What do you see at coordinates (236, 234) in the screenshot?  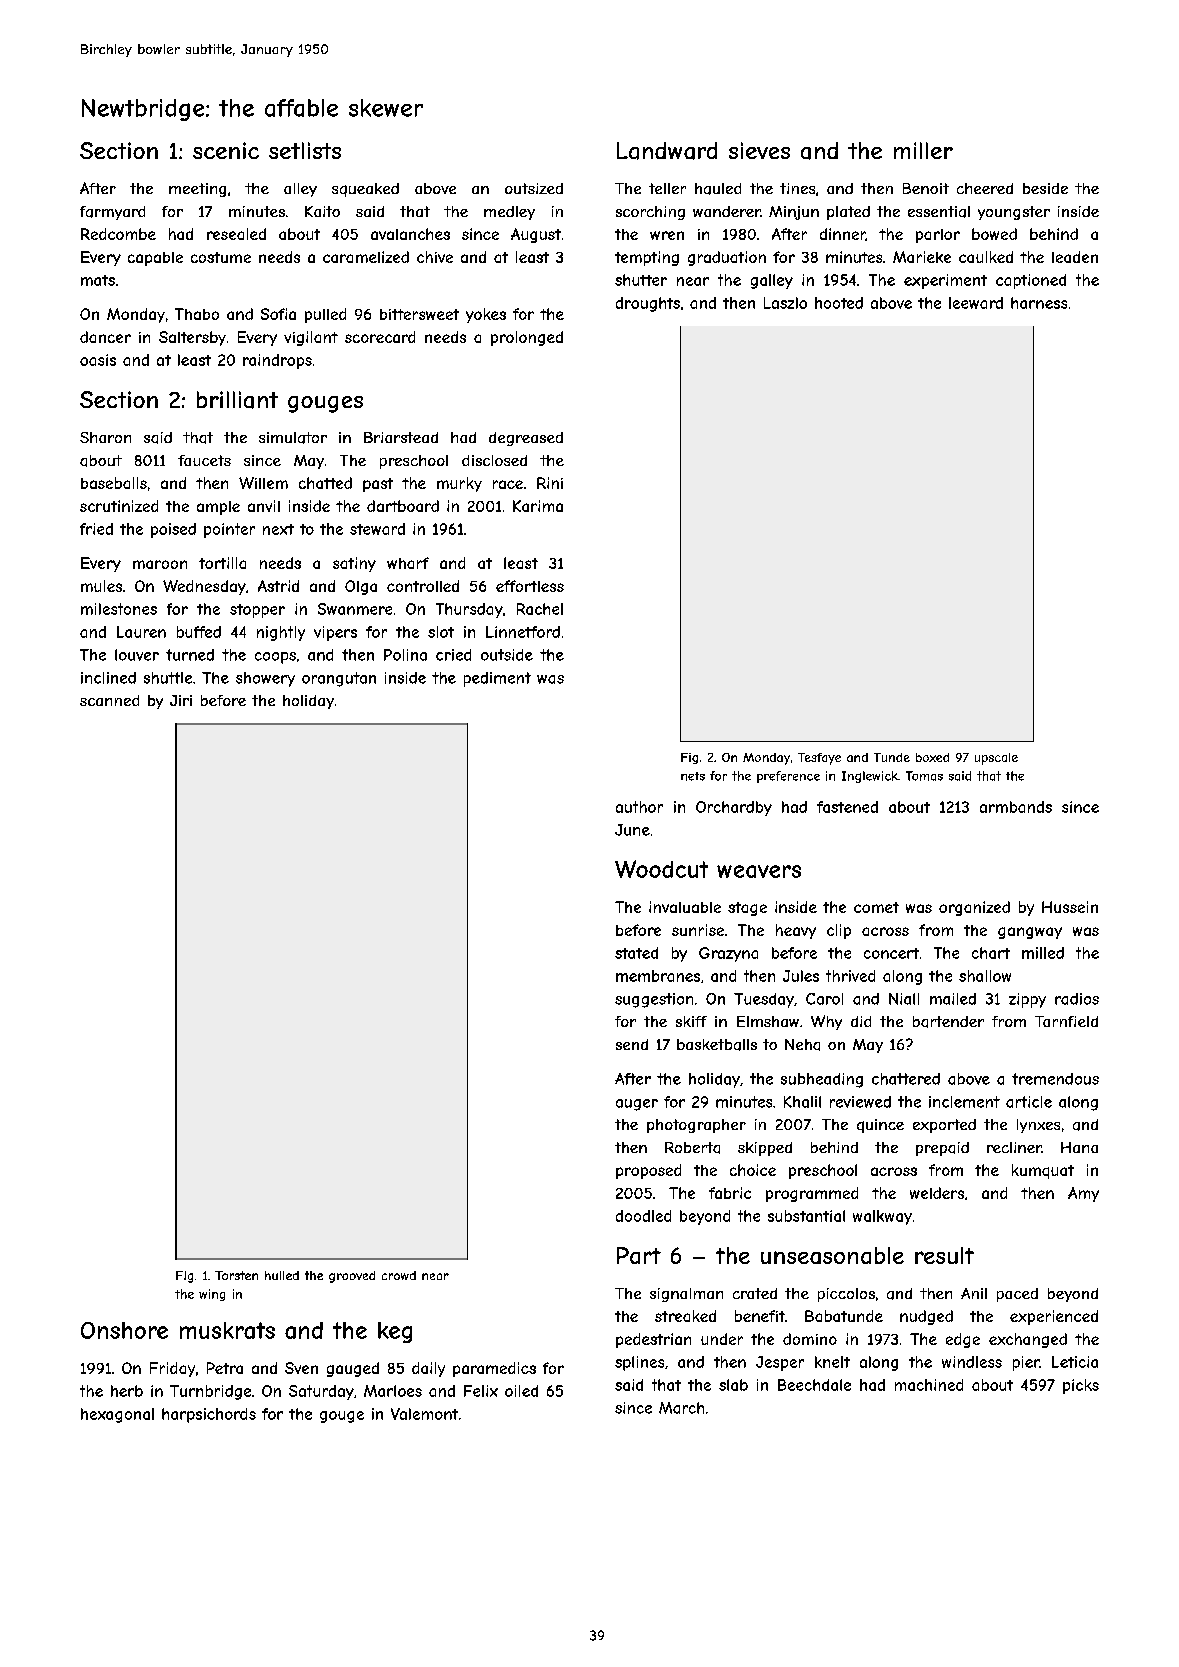 I see `resealed` at bounding box center [236, 234].
